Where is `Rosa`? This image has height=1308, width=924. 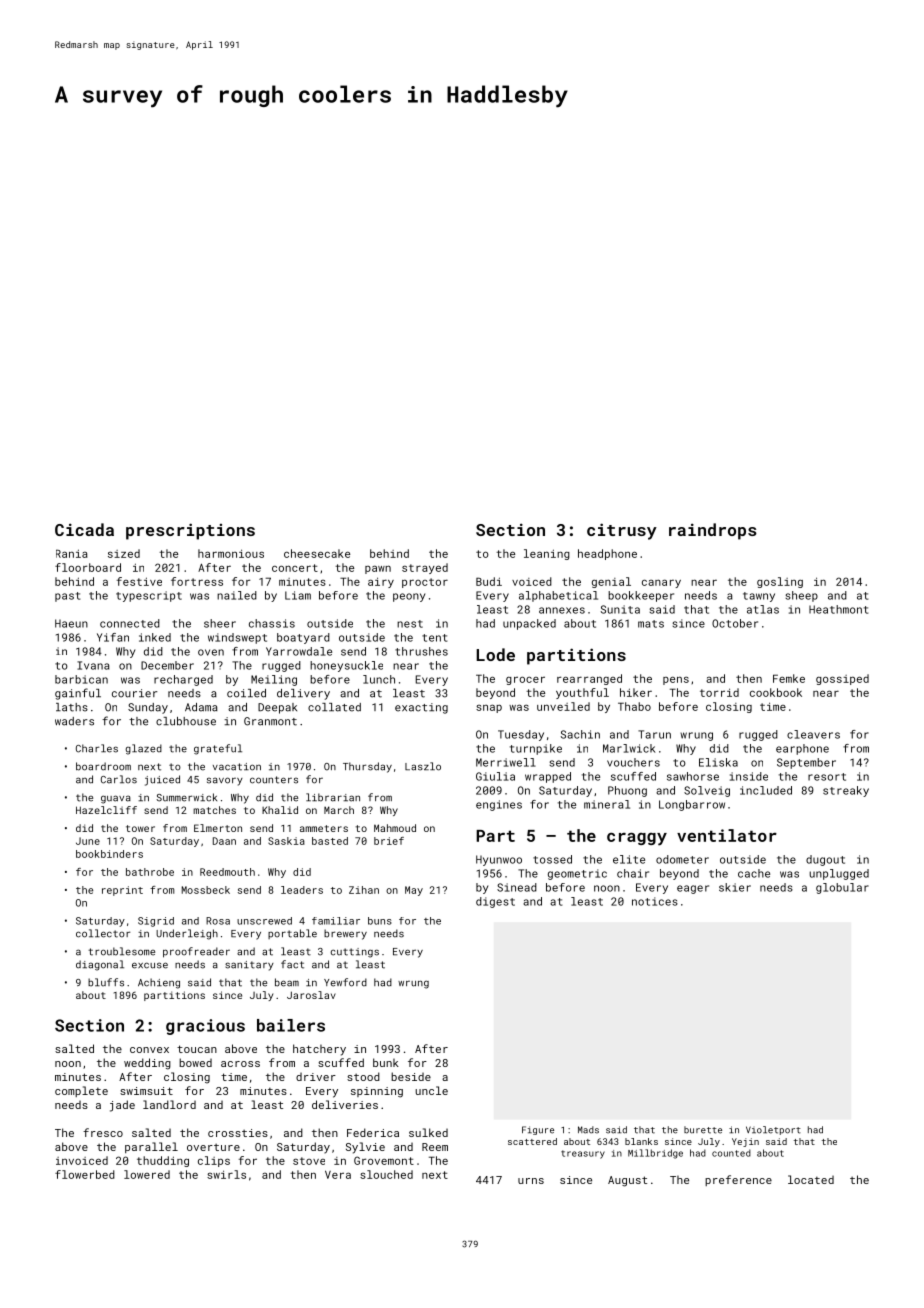
Rosa is located at coordinates (218, 921).
